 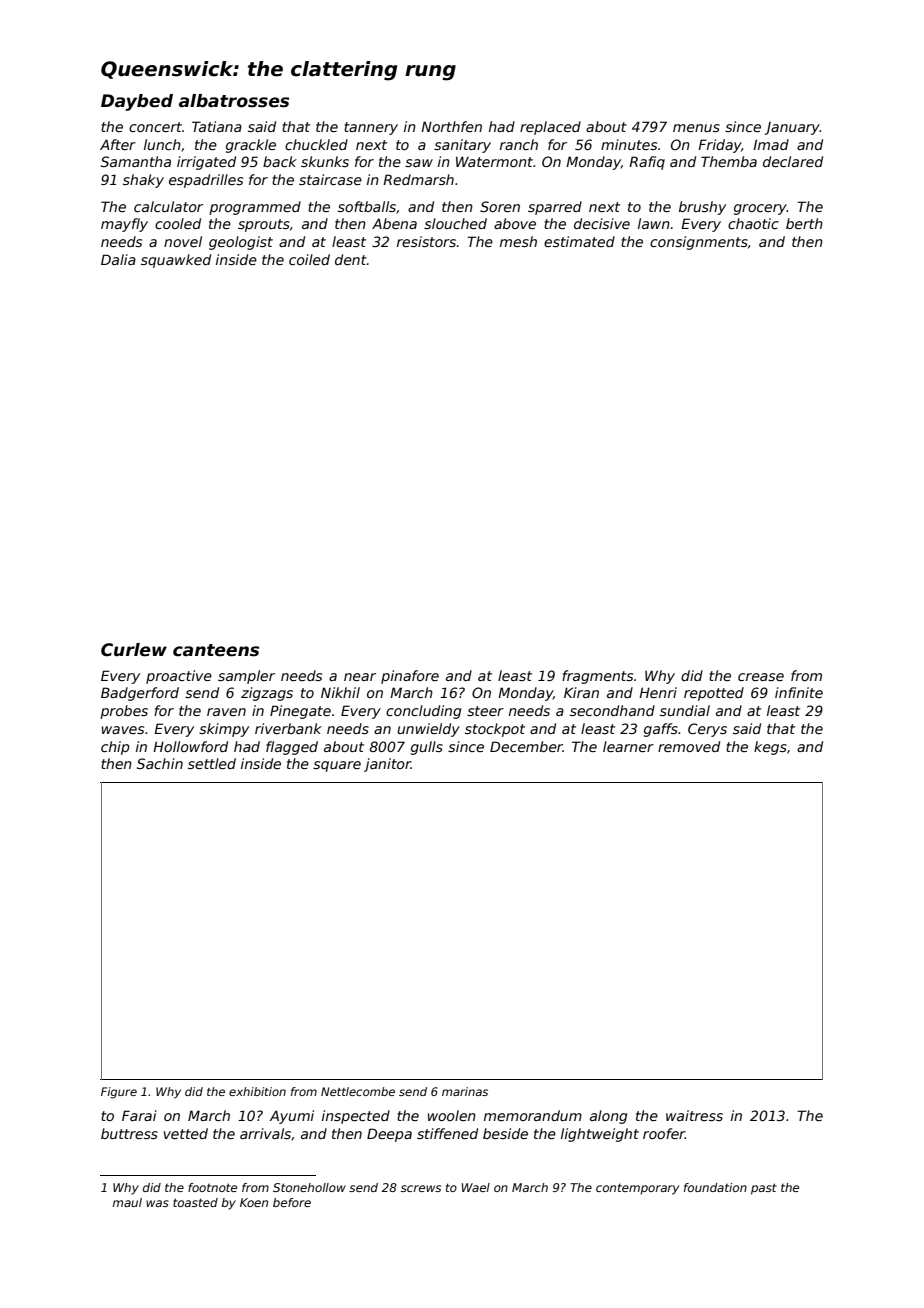 What do you see at coordinates (358, 1091) in the screenshot?
I see `Nettlecombe` at bounding box center [358, 1091].
